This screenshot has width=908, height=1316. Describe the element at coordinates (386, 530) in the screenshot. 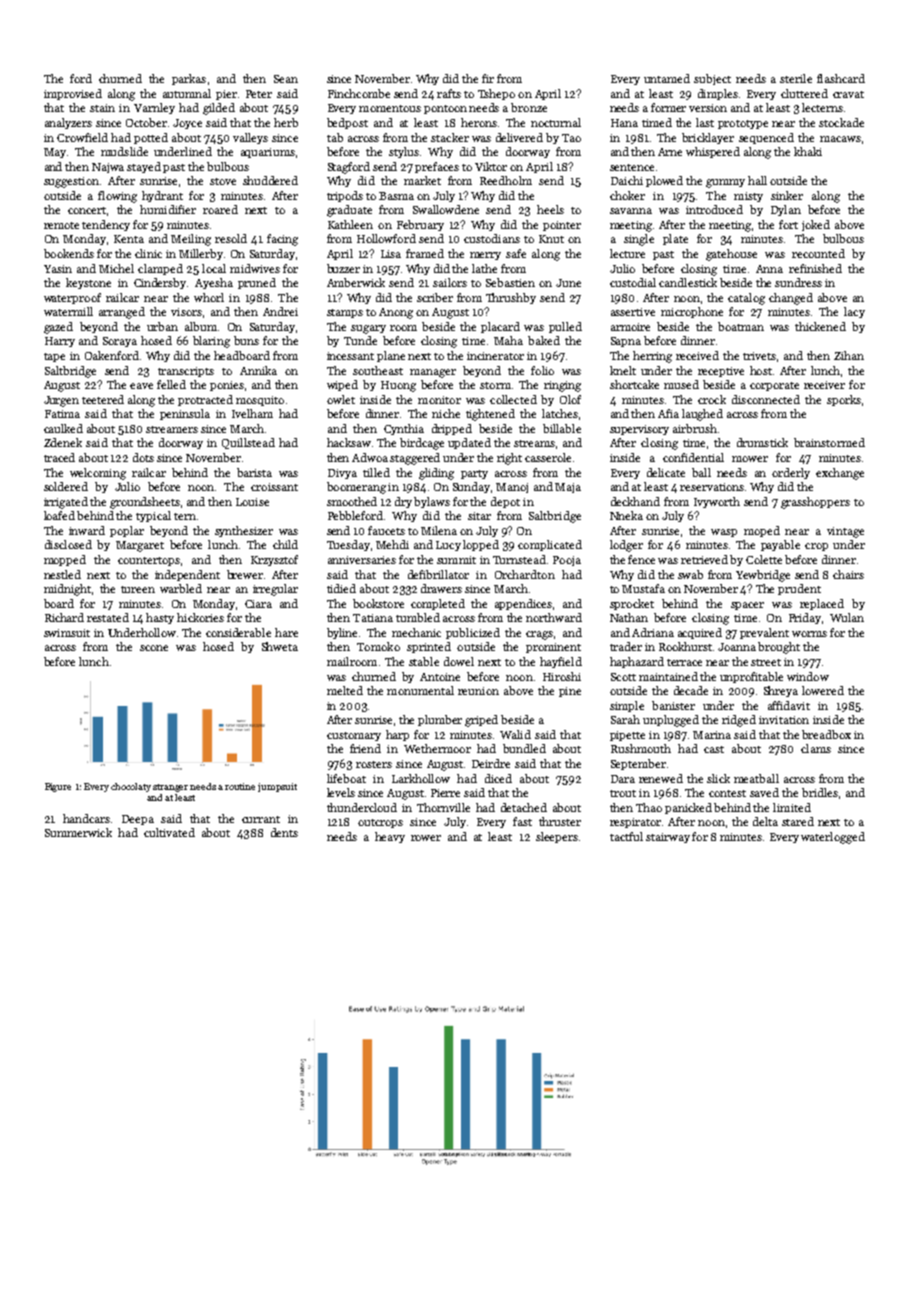

I see `faucets` at that location.
